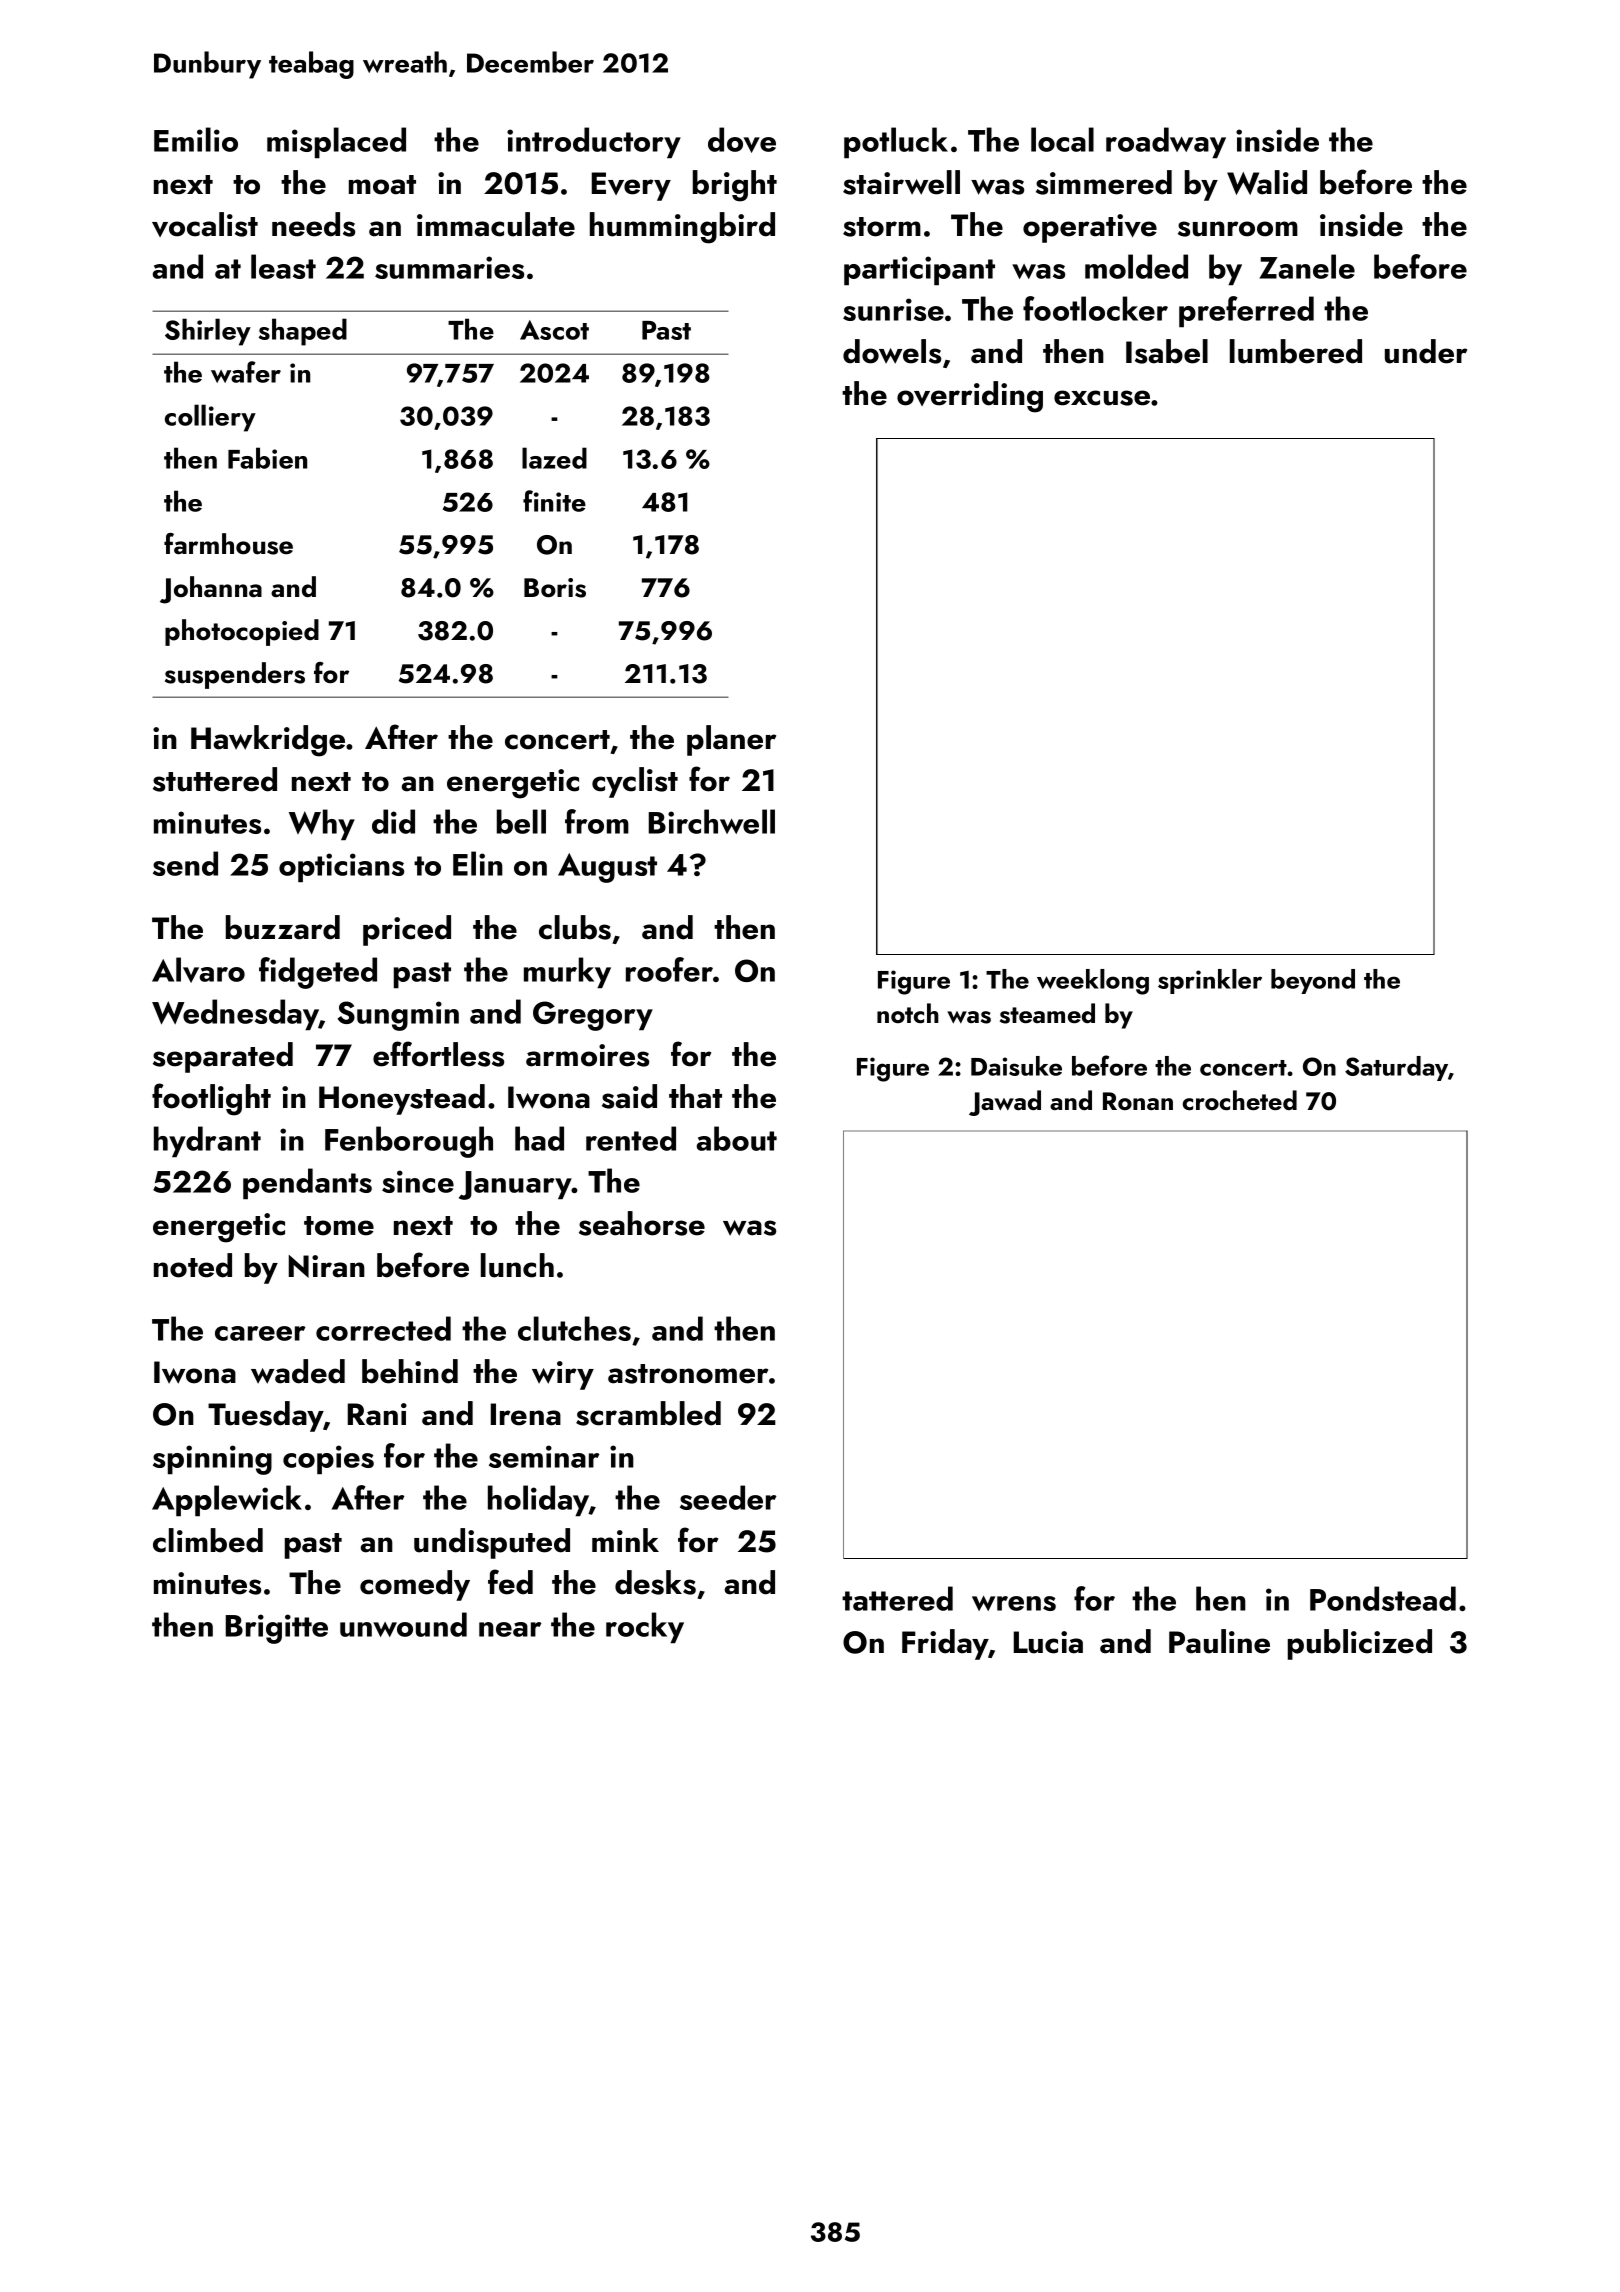 Image resolution: width=1620 pixels, height=2292 pixels. Describe the element at coordinates (712, 821) in the screenshot. I see `Birchwell` at that location.
